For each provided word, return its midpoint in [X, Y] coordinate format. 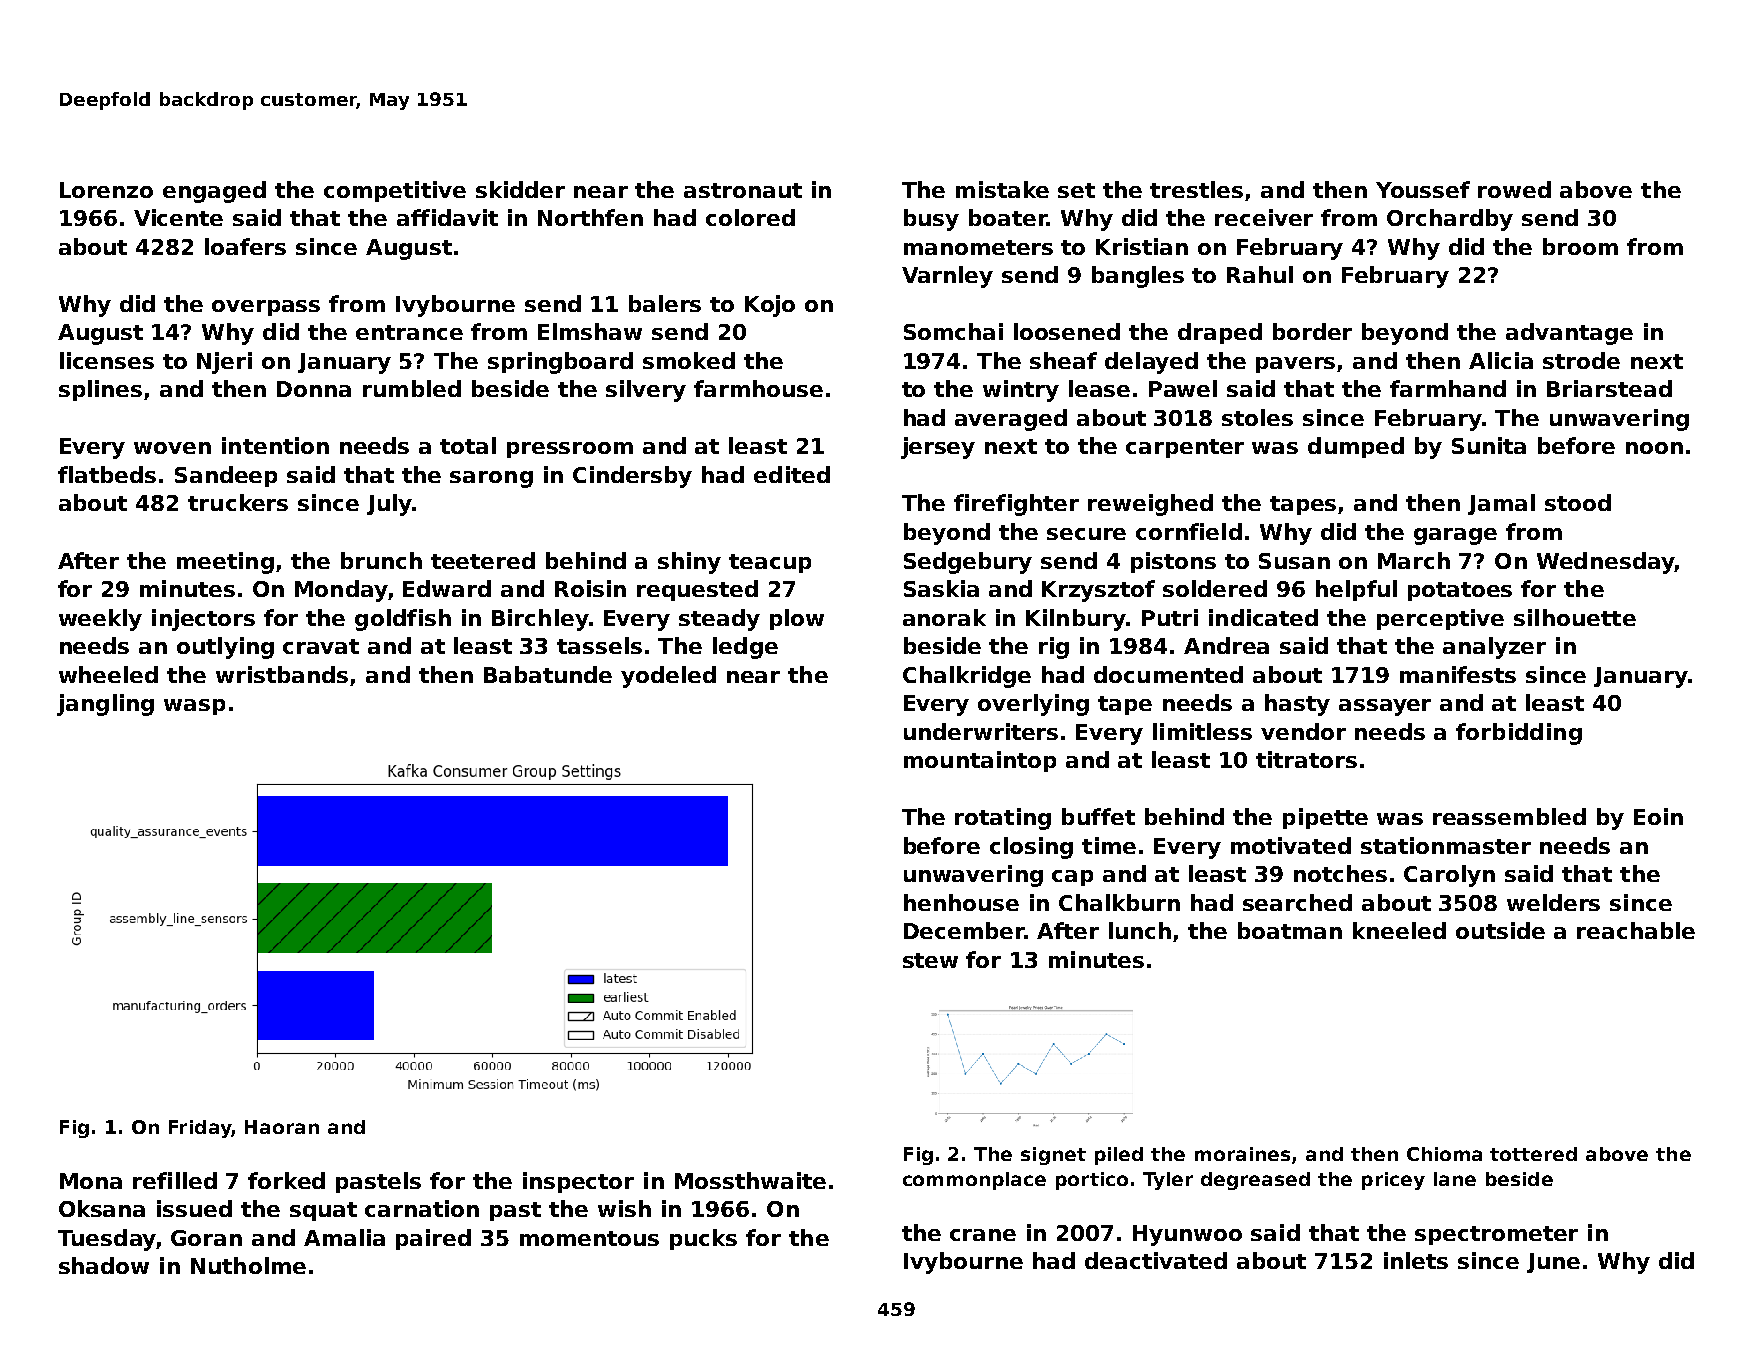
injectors [203, 620]
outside [1500, 930]
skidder [520, 189]
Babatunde [548, 674]
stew [930, 960]
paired [433, 1239]
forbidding [1519, 734]
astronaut [743, 190]
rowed [1514, 189]
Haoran [282, 1127]
